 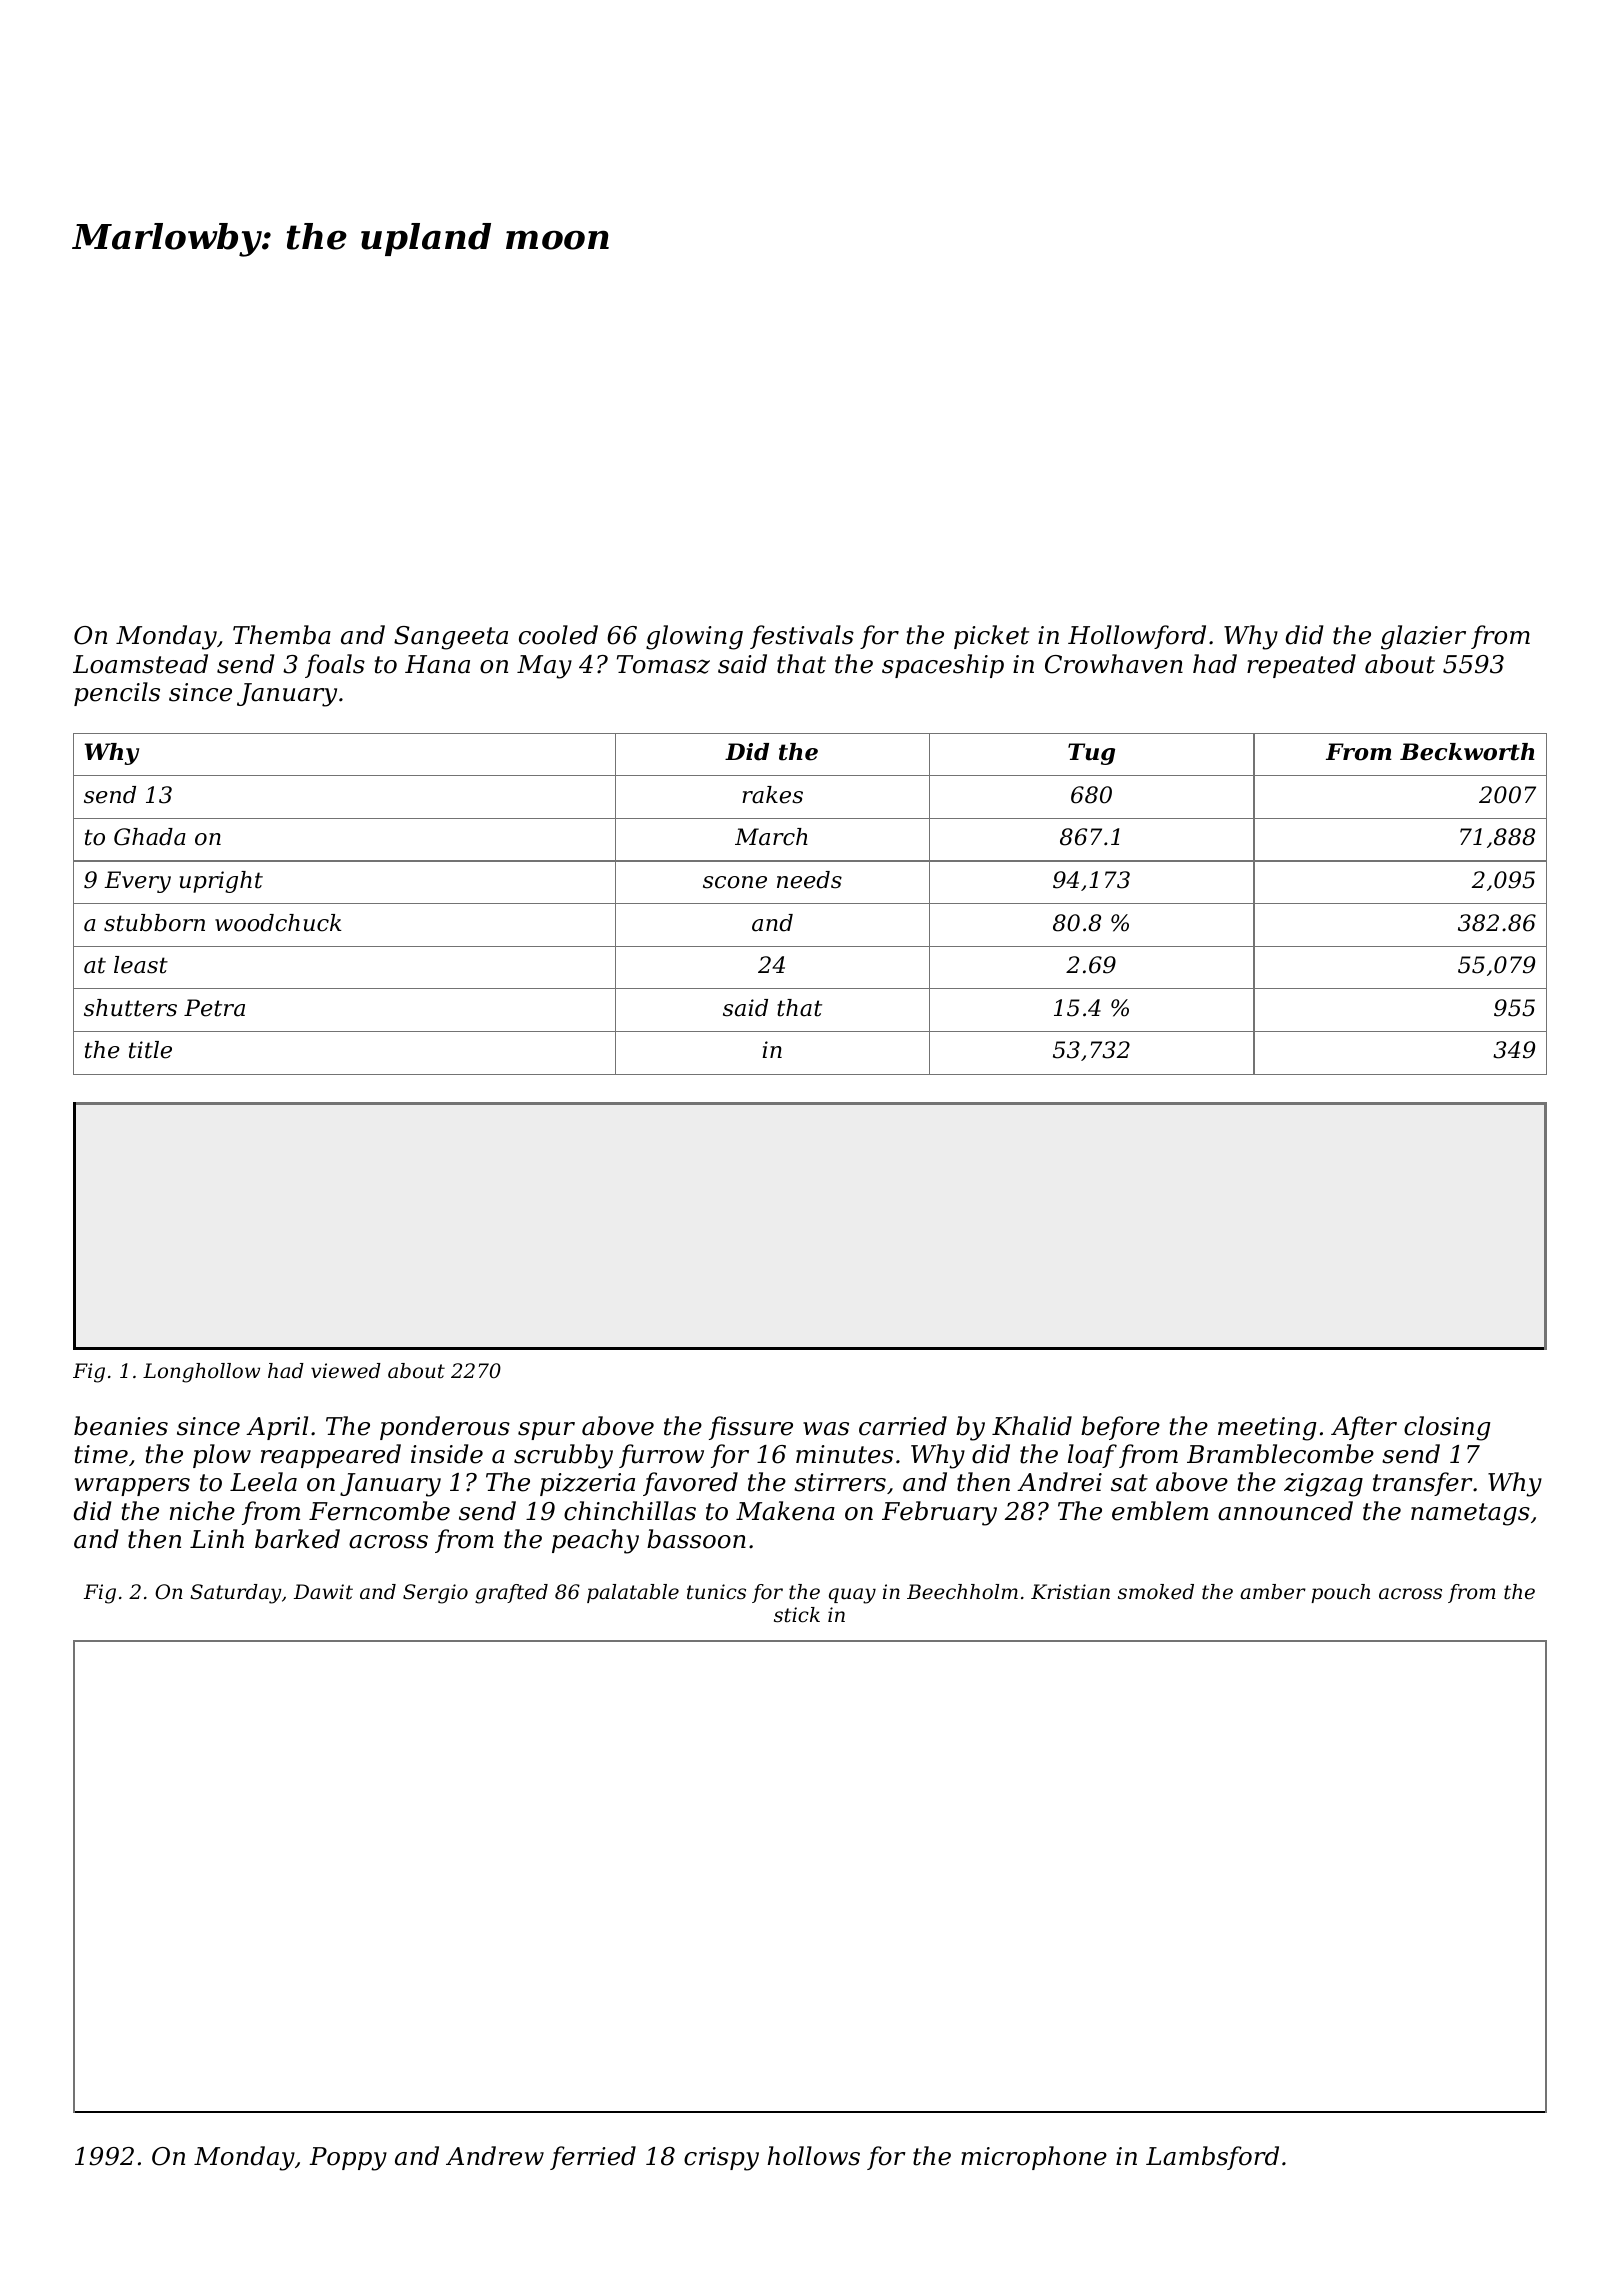 I want to click on pouch, so click(x=1340, y=1593).
